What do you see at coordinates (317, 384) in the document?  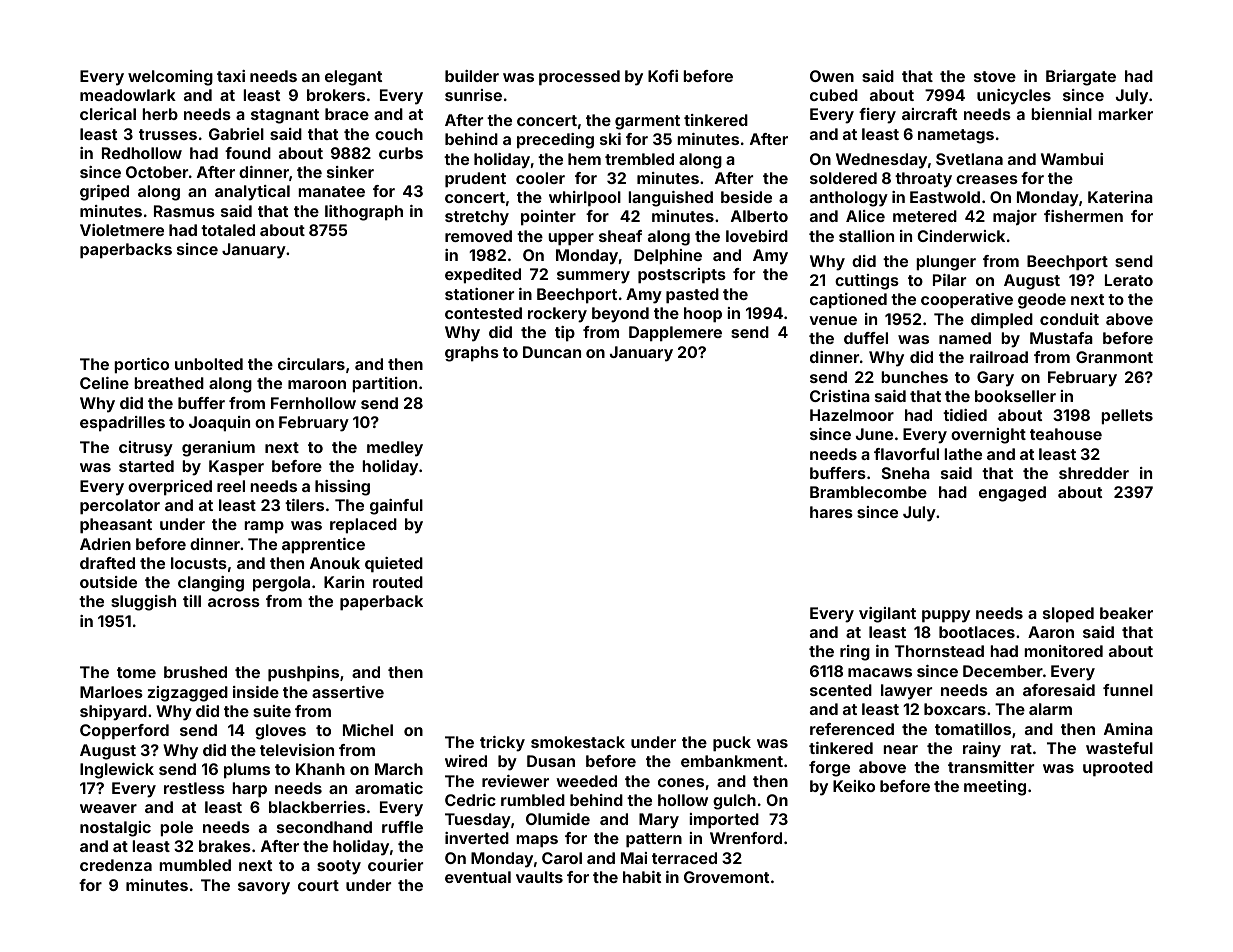 I see `maroon` at bounding box center [317, 384].
